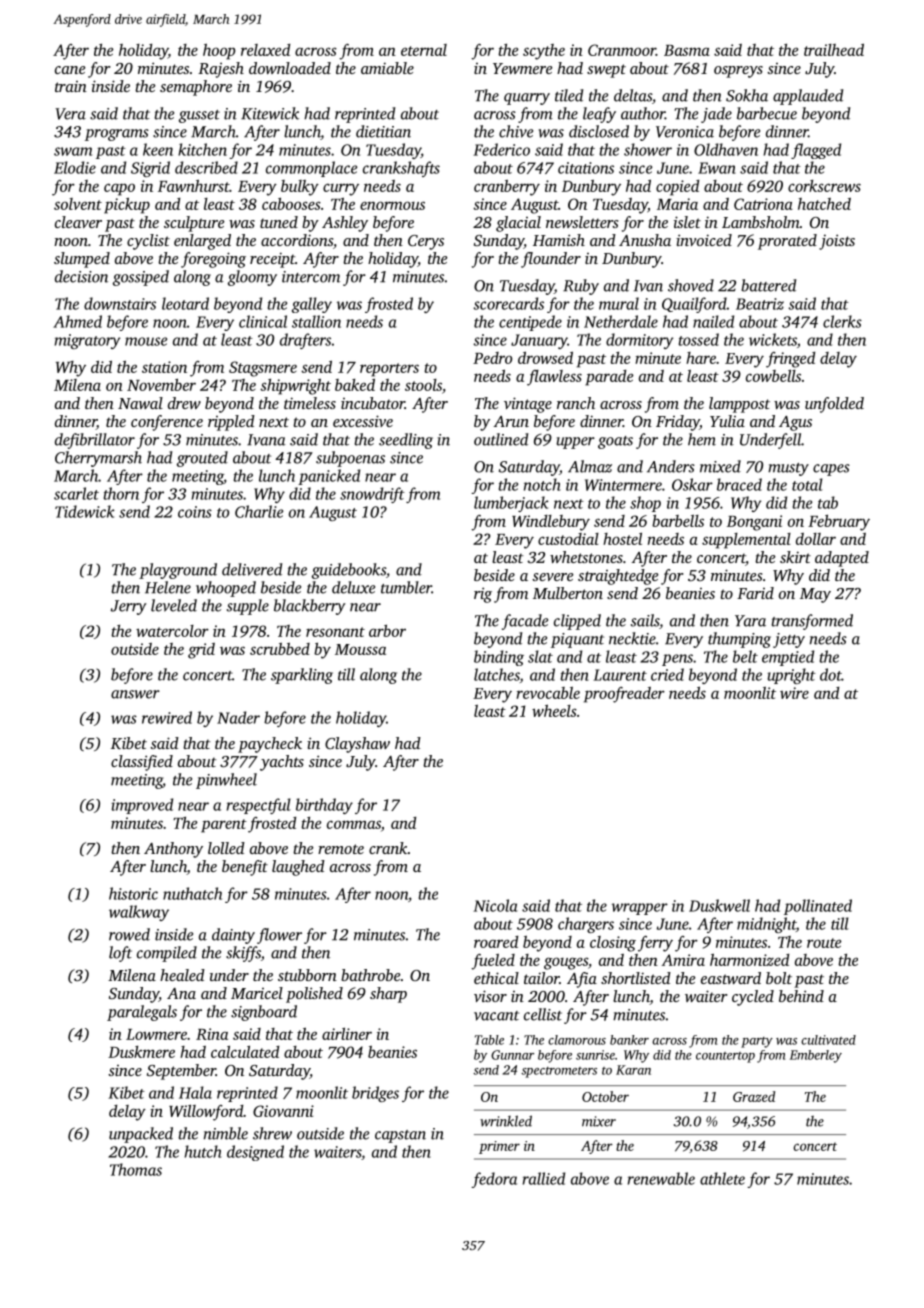 This image has width=924, height=1308. Describe the element at coordinates (257, 993) in the image. I see `Maricel` at that location.
